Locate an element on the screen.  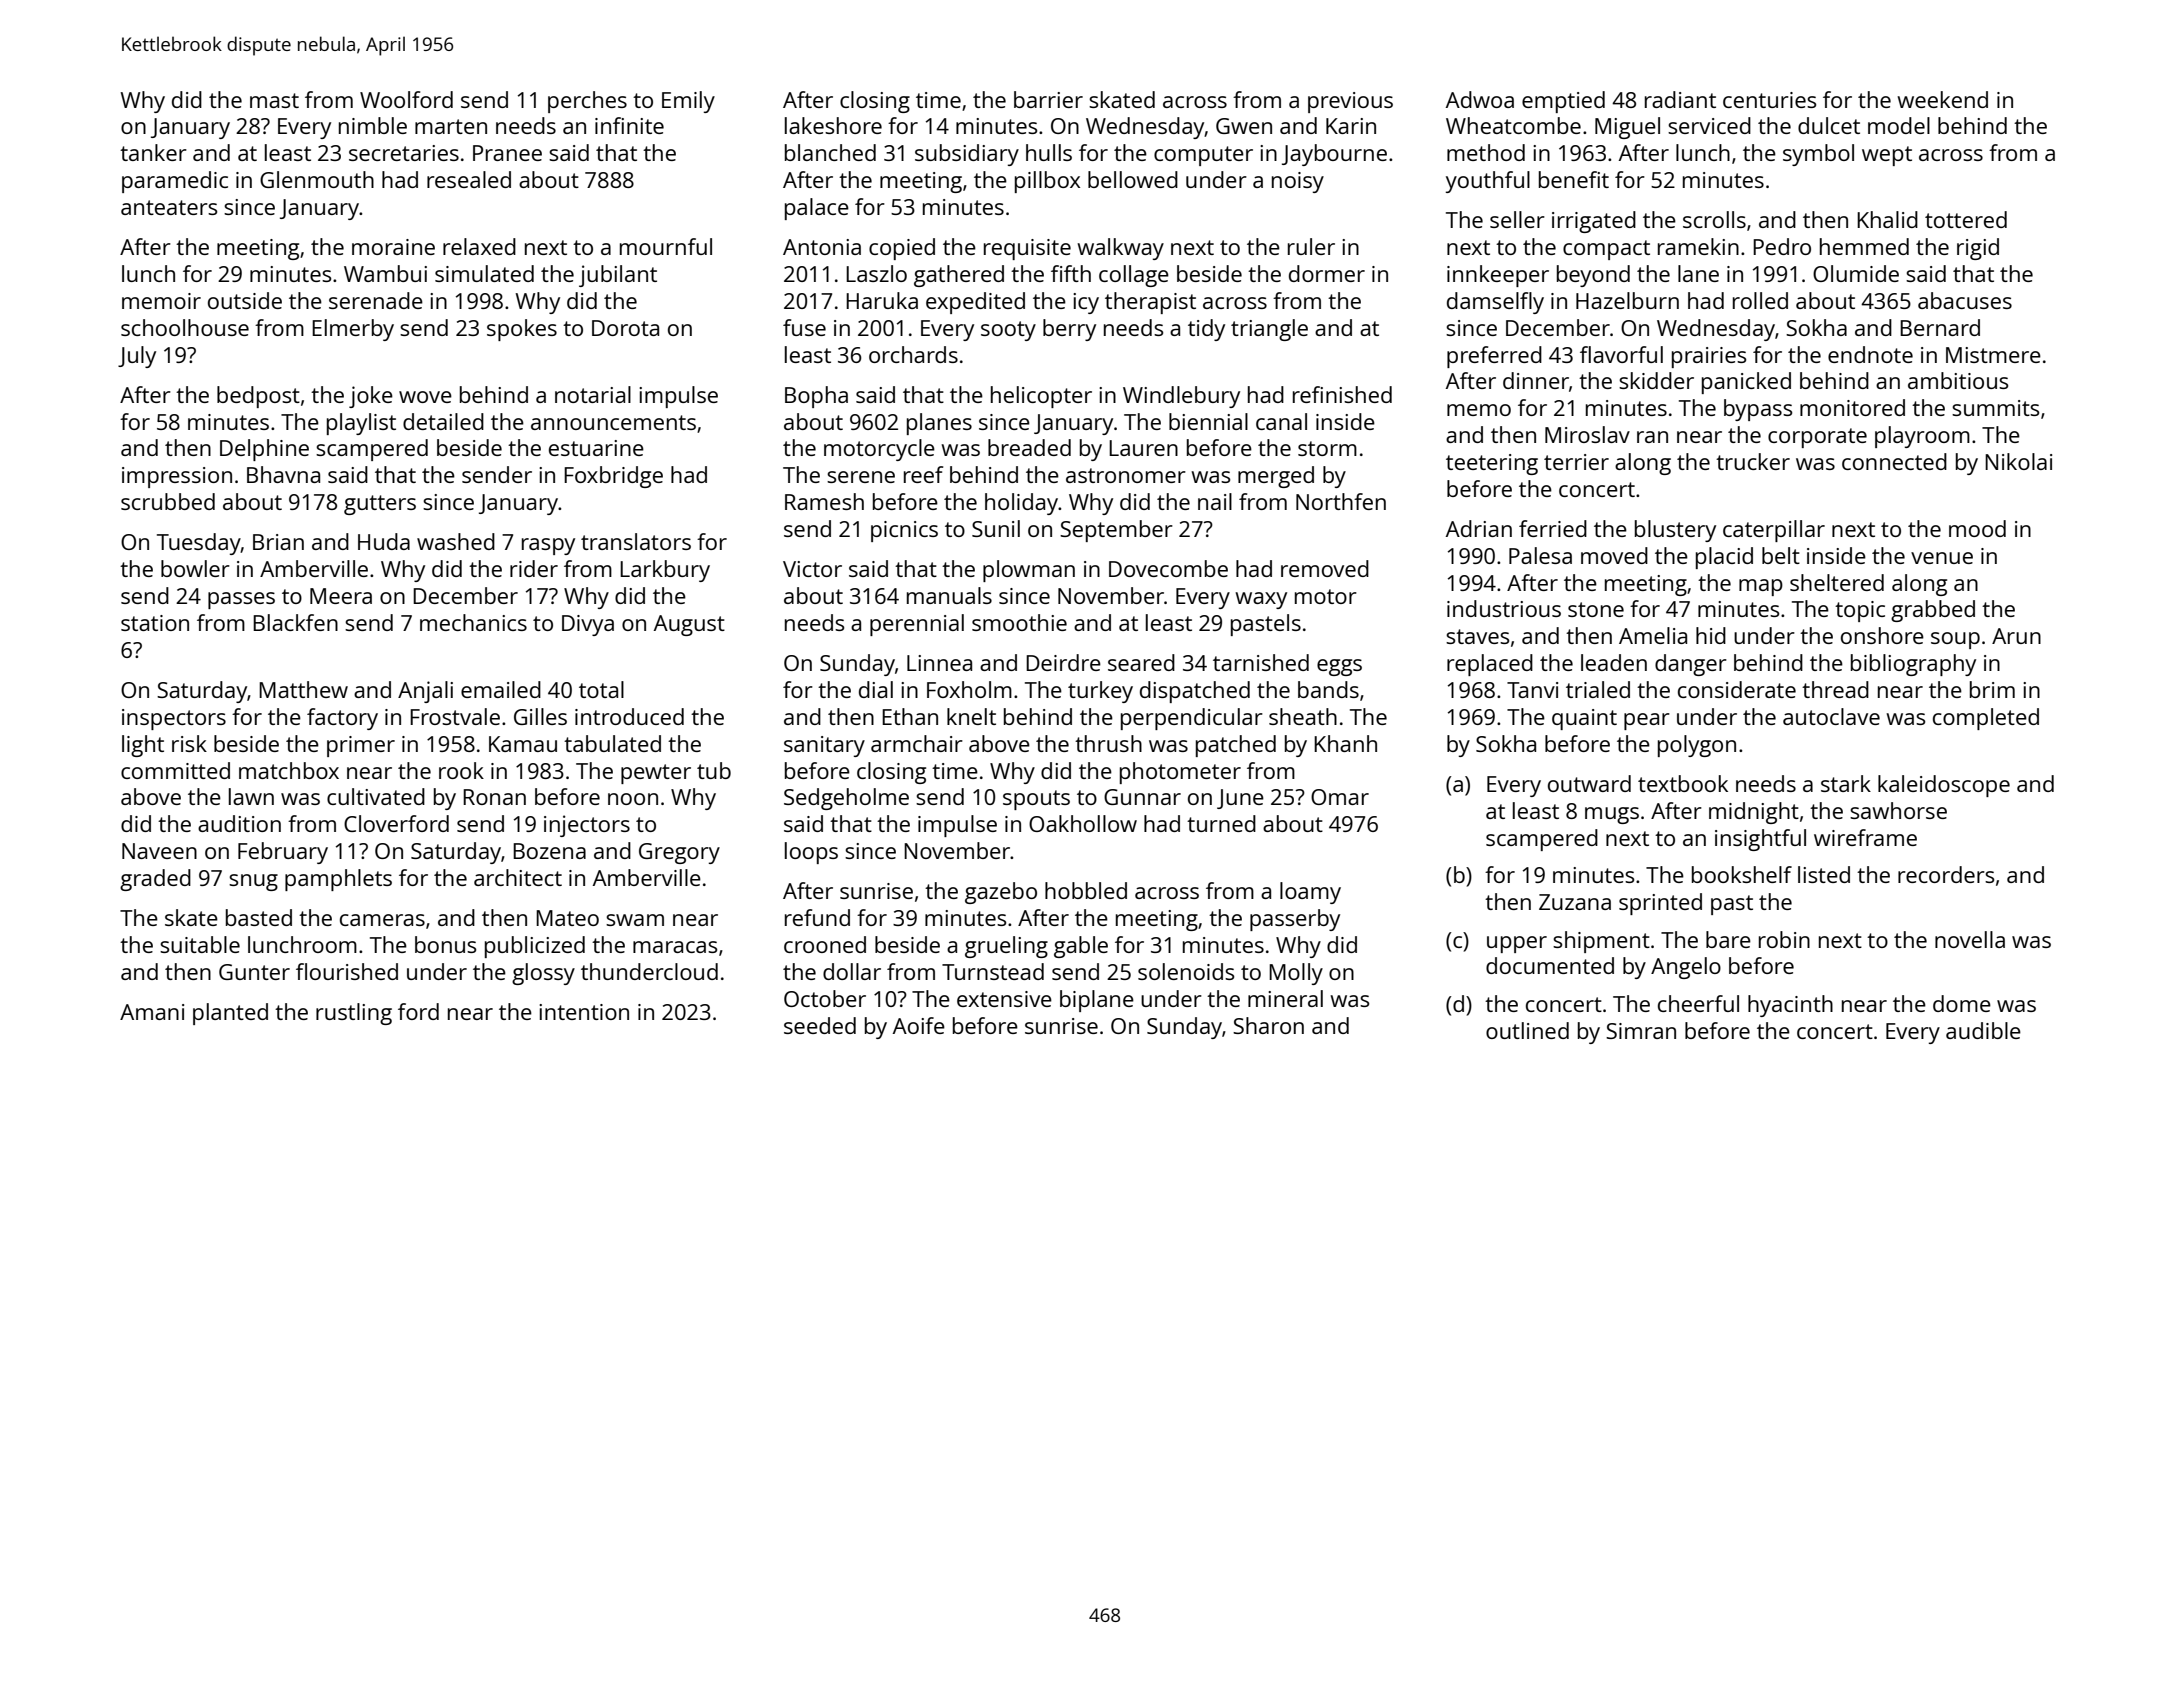
Emily is located at coordinates (688, 102).
